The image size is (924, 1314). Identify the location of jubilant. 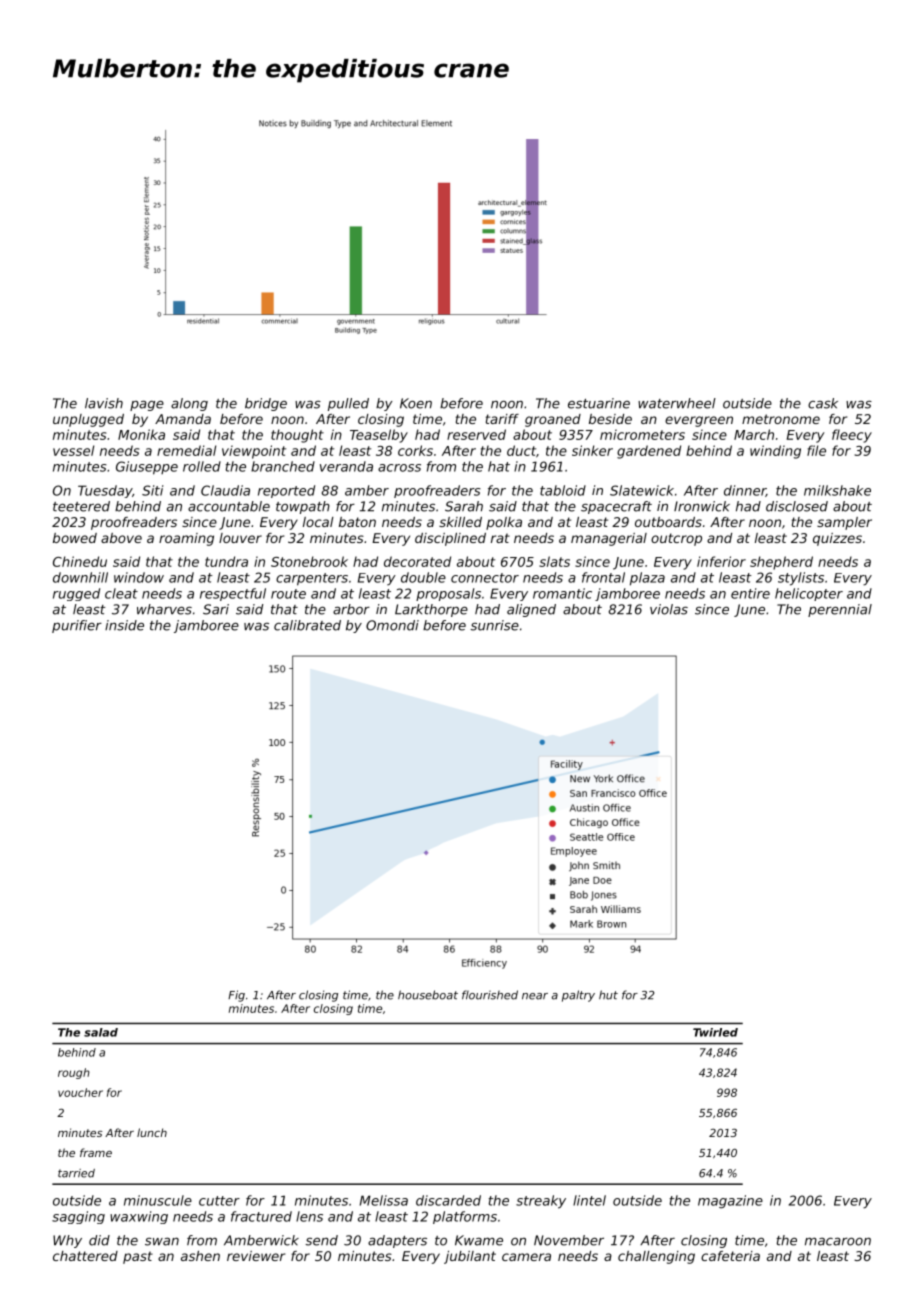
(470, 1257).
